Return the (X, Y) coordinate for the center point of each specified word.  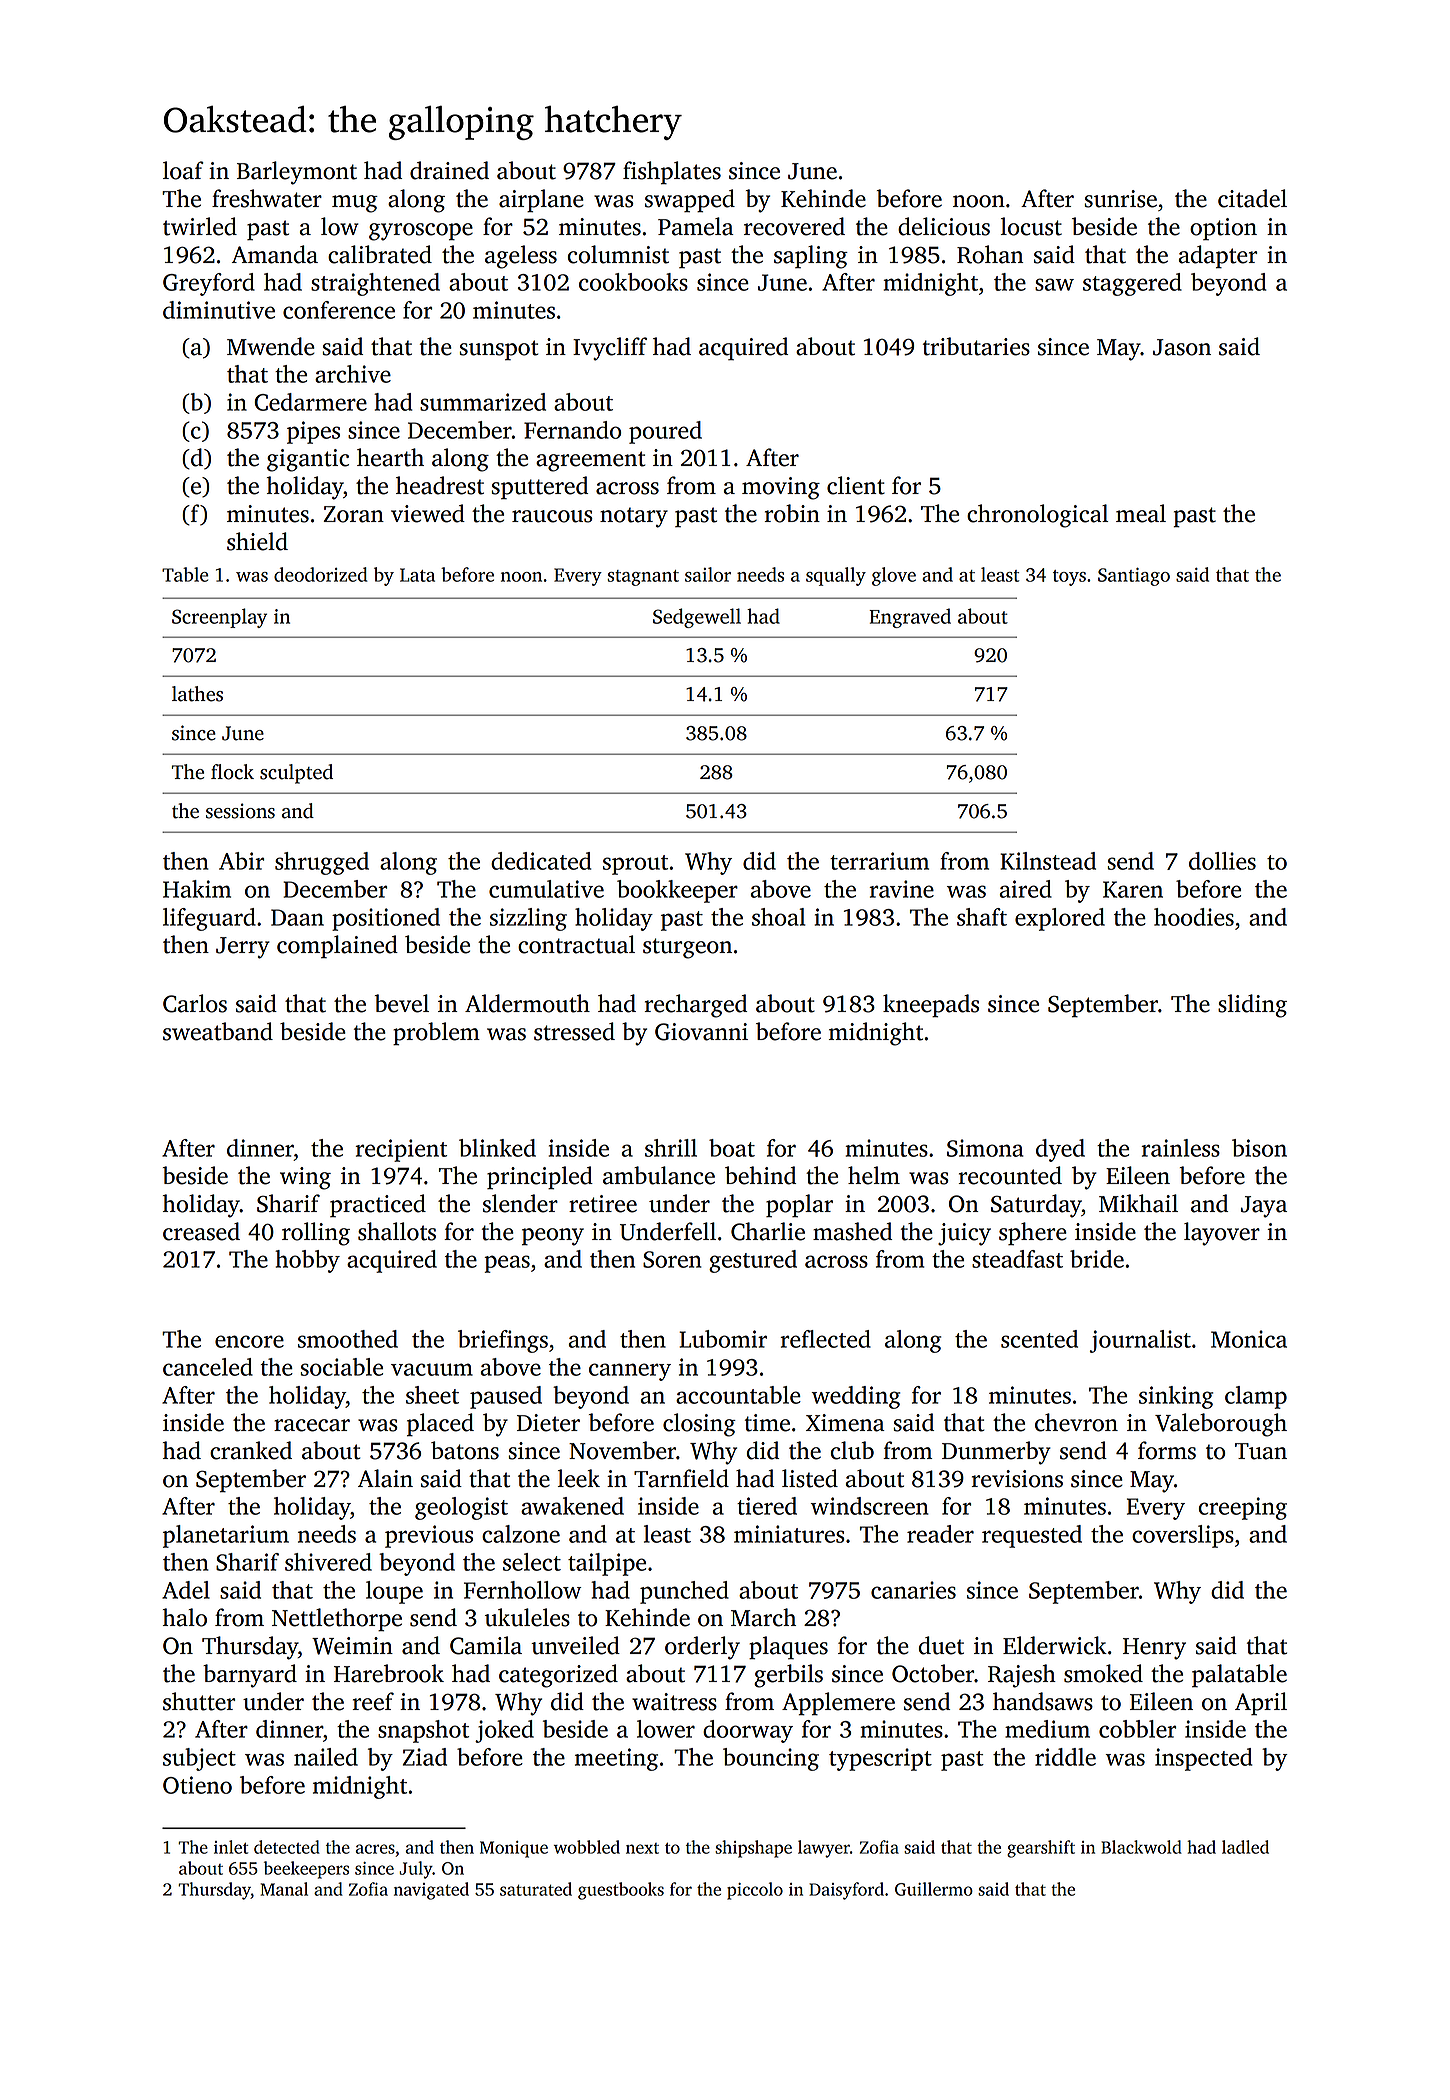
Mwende (271, 346)
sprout (635, 865)
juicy (964, 1234)
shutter (199, 1701)
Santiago (1134, 577)
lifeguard (209, 919)
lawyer (824, 1849)
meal (1141, 513)
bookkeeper (677, 891)
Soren (672, 1259)
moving (781, 488)
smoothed (348, 1339)
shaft (982, 917)
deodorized (321, 574)
